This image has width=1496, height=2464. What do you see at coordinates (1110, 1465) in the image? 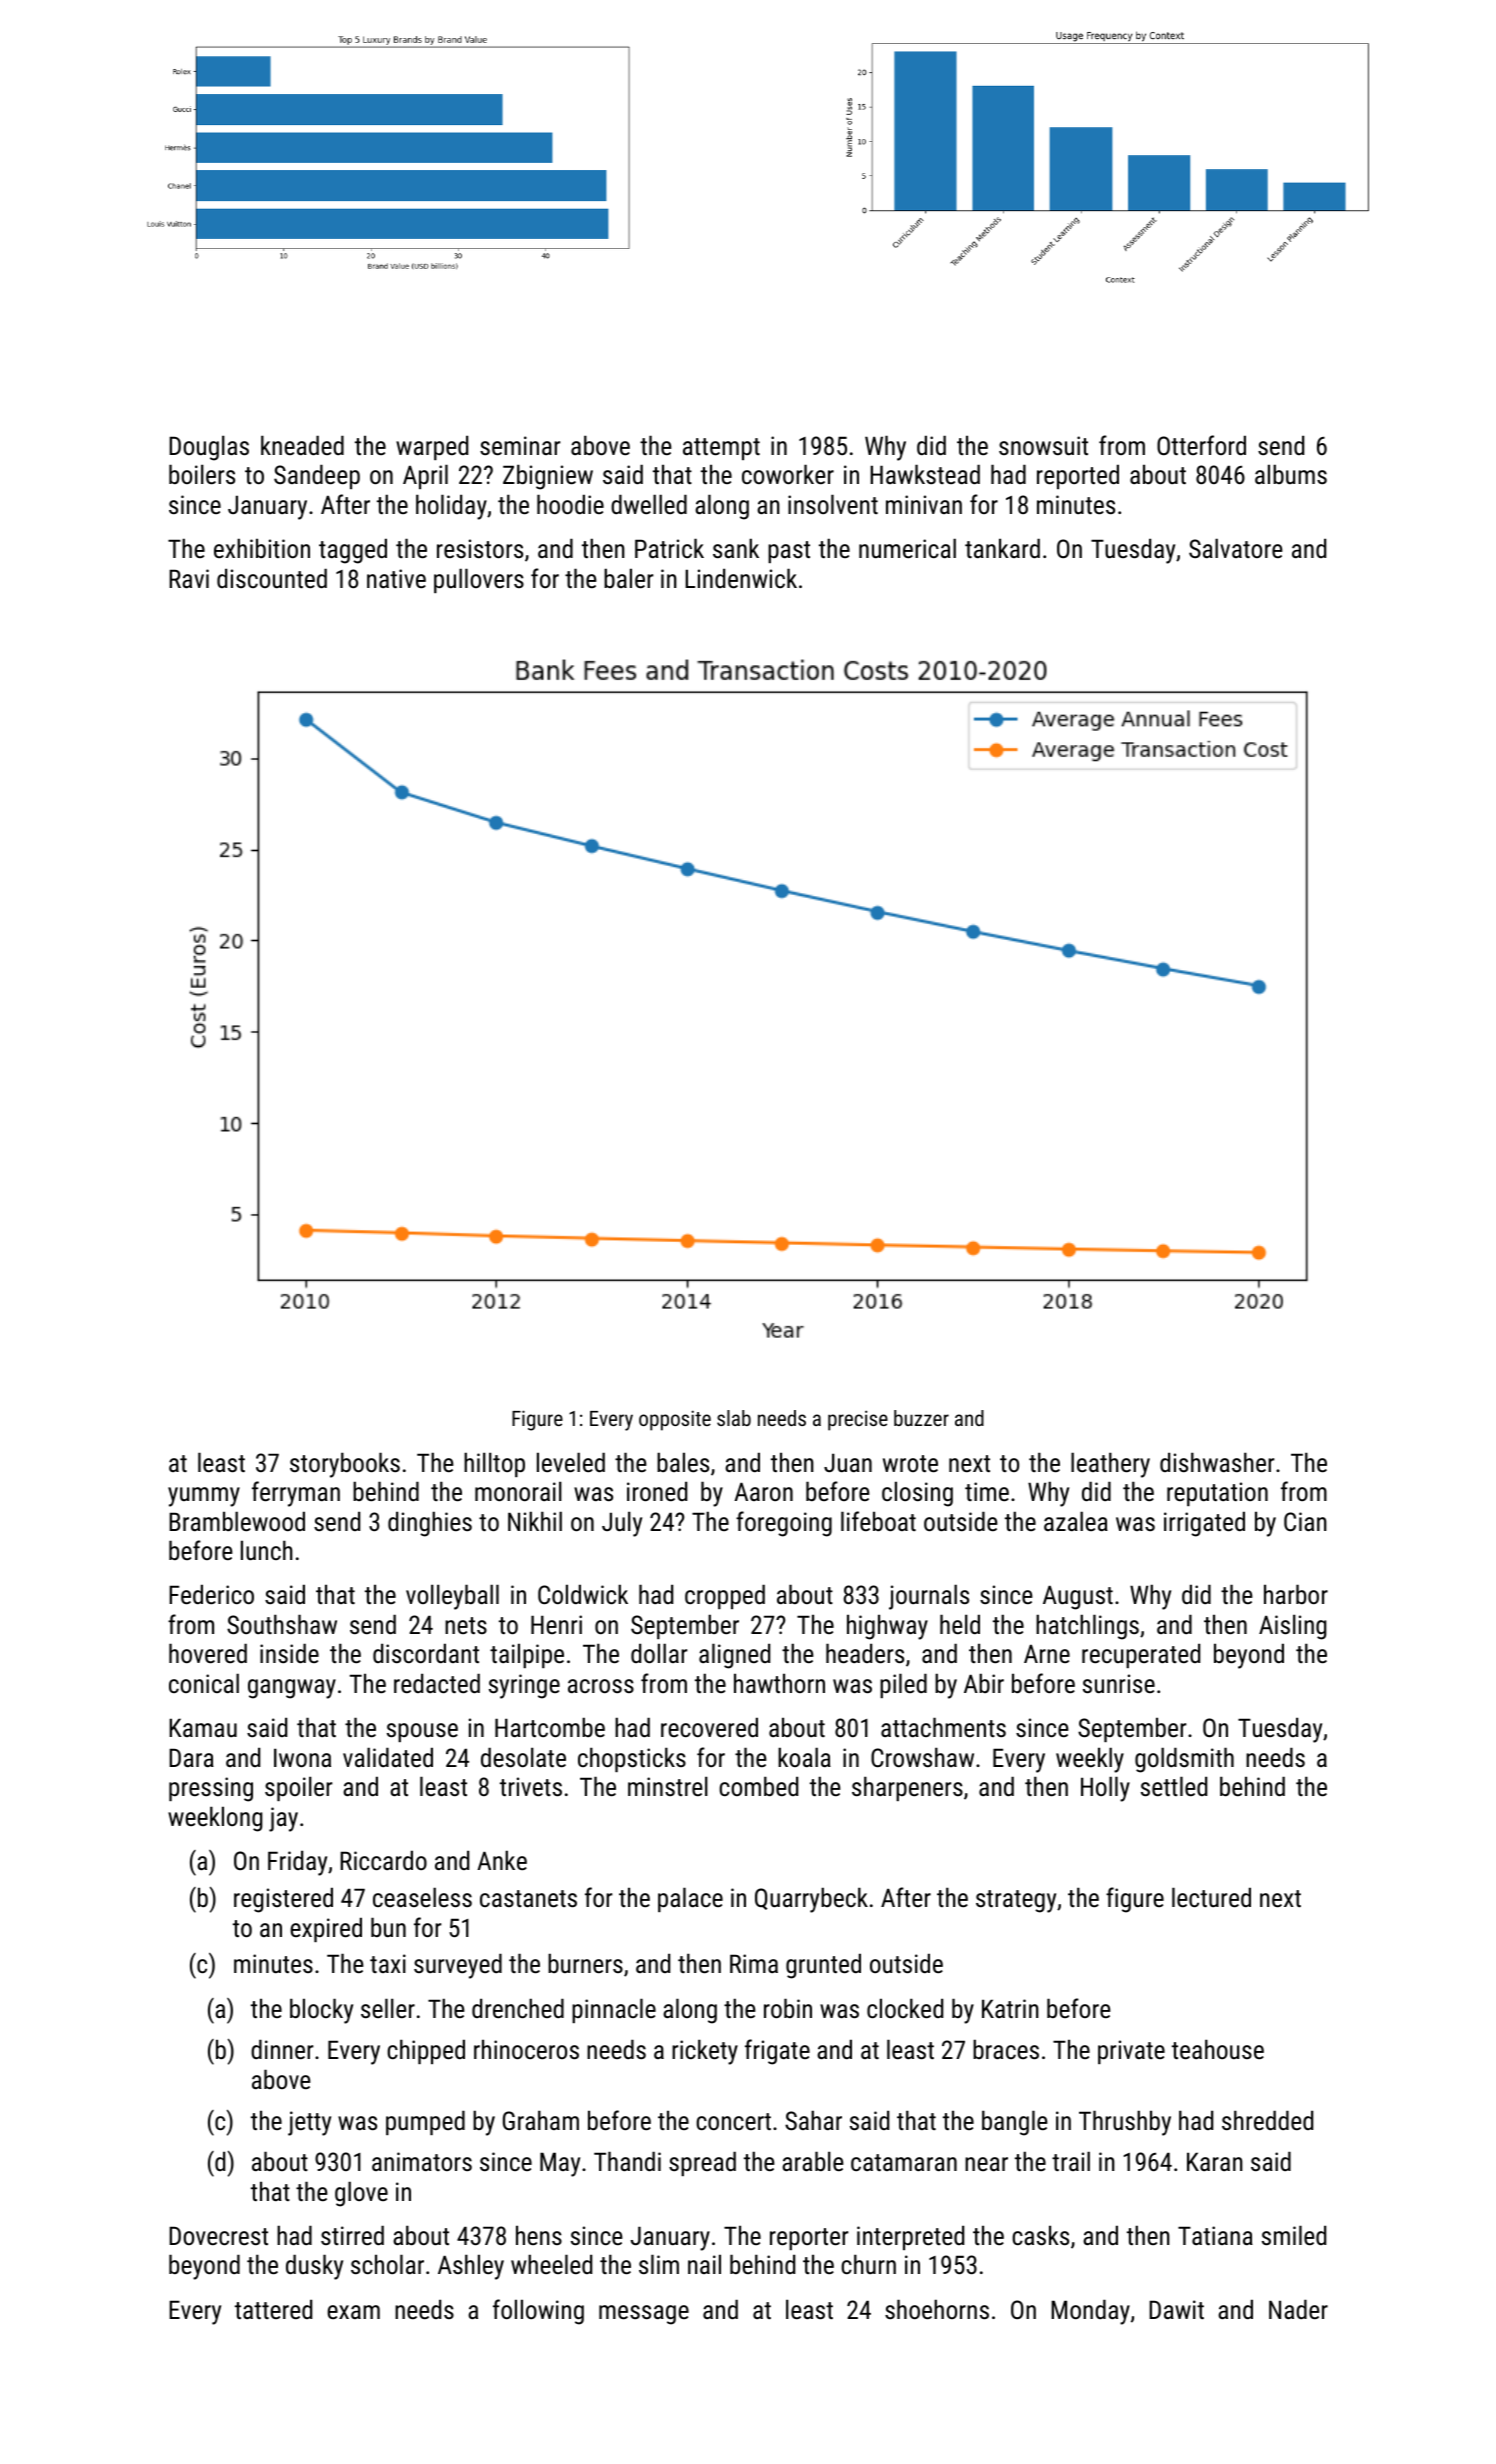
I see `leathery` at bounding box center [1110, 1465].
